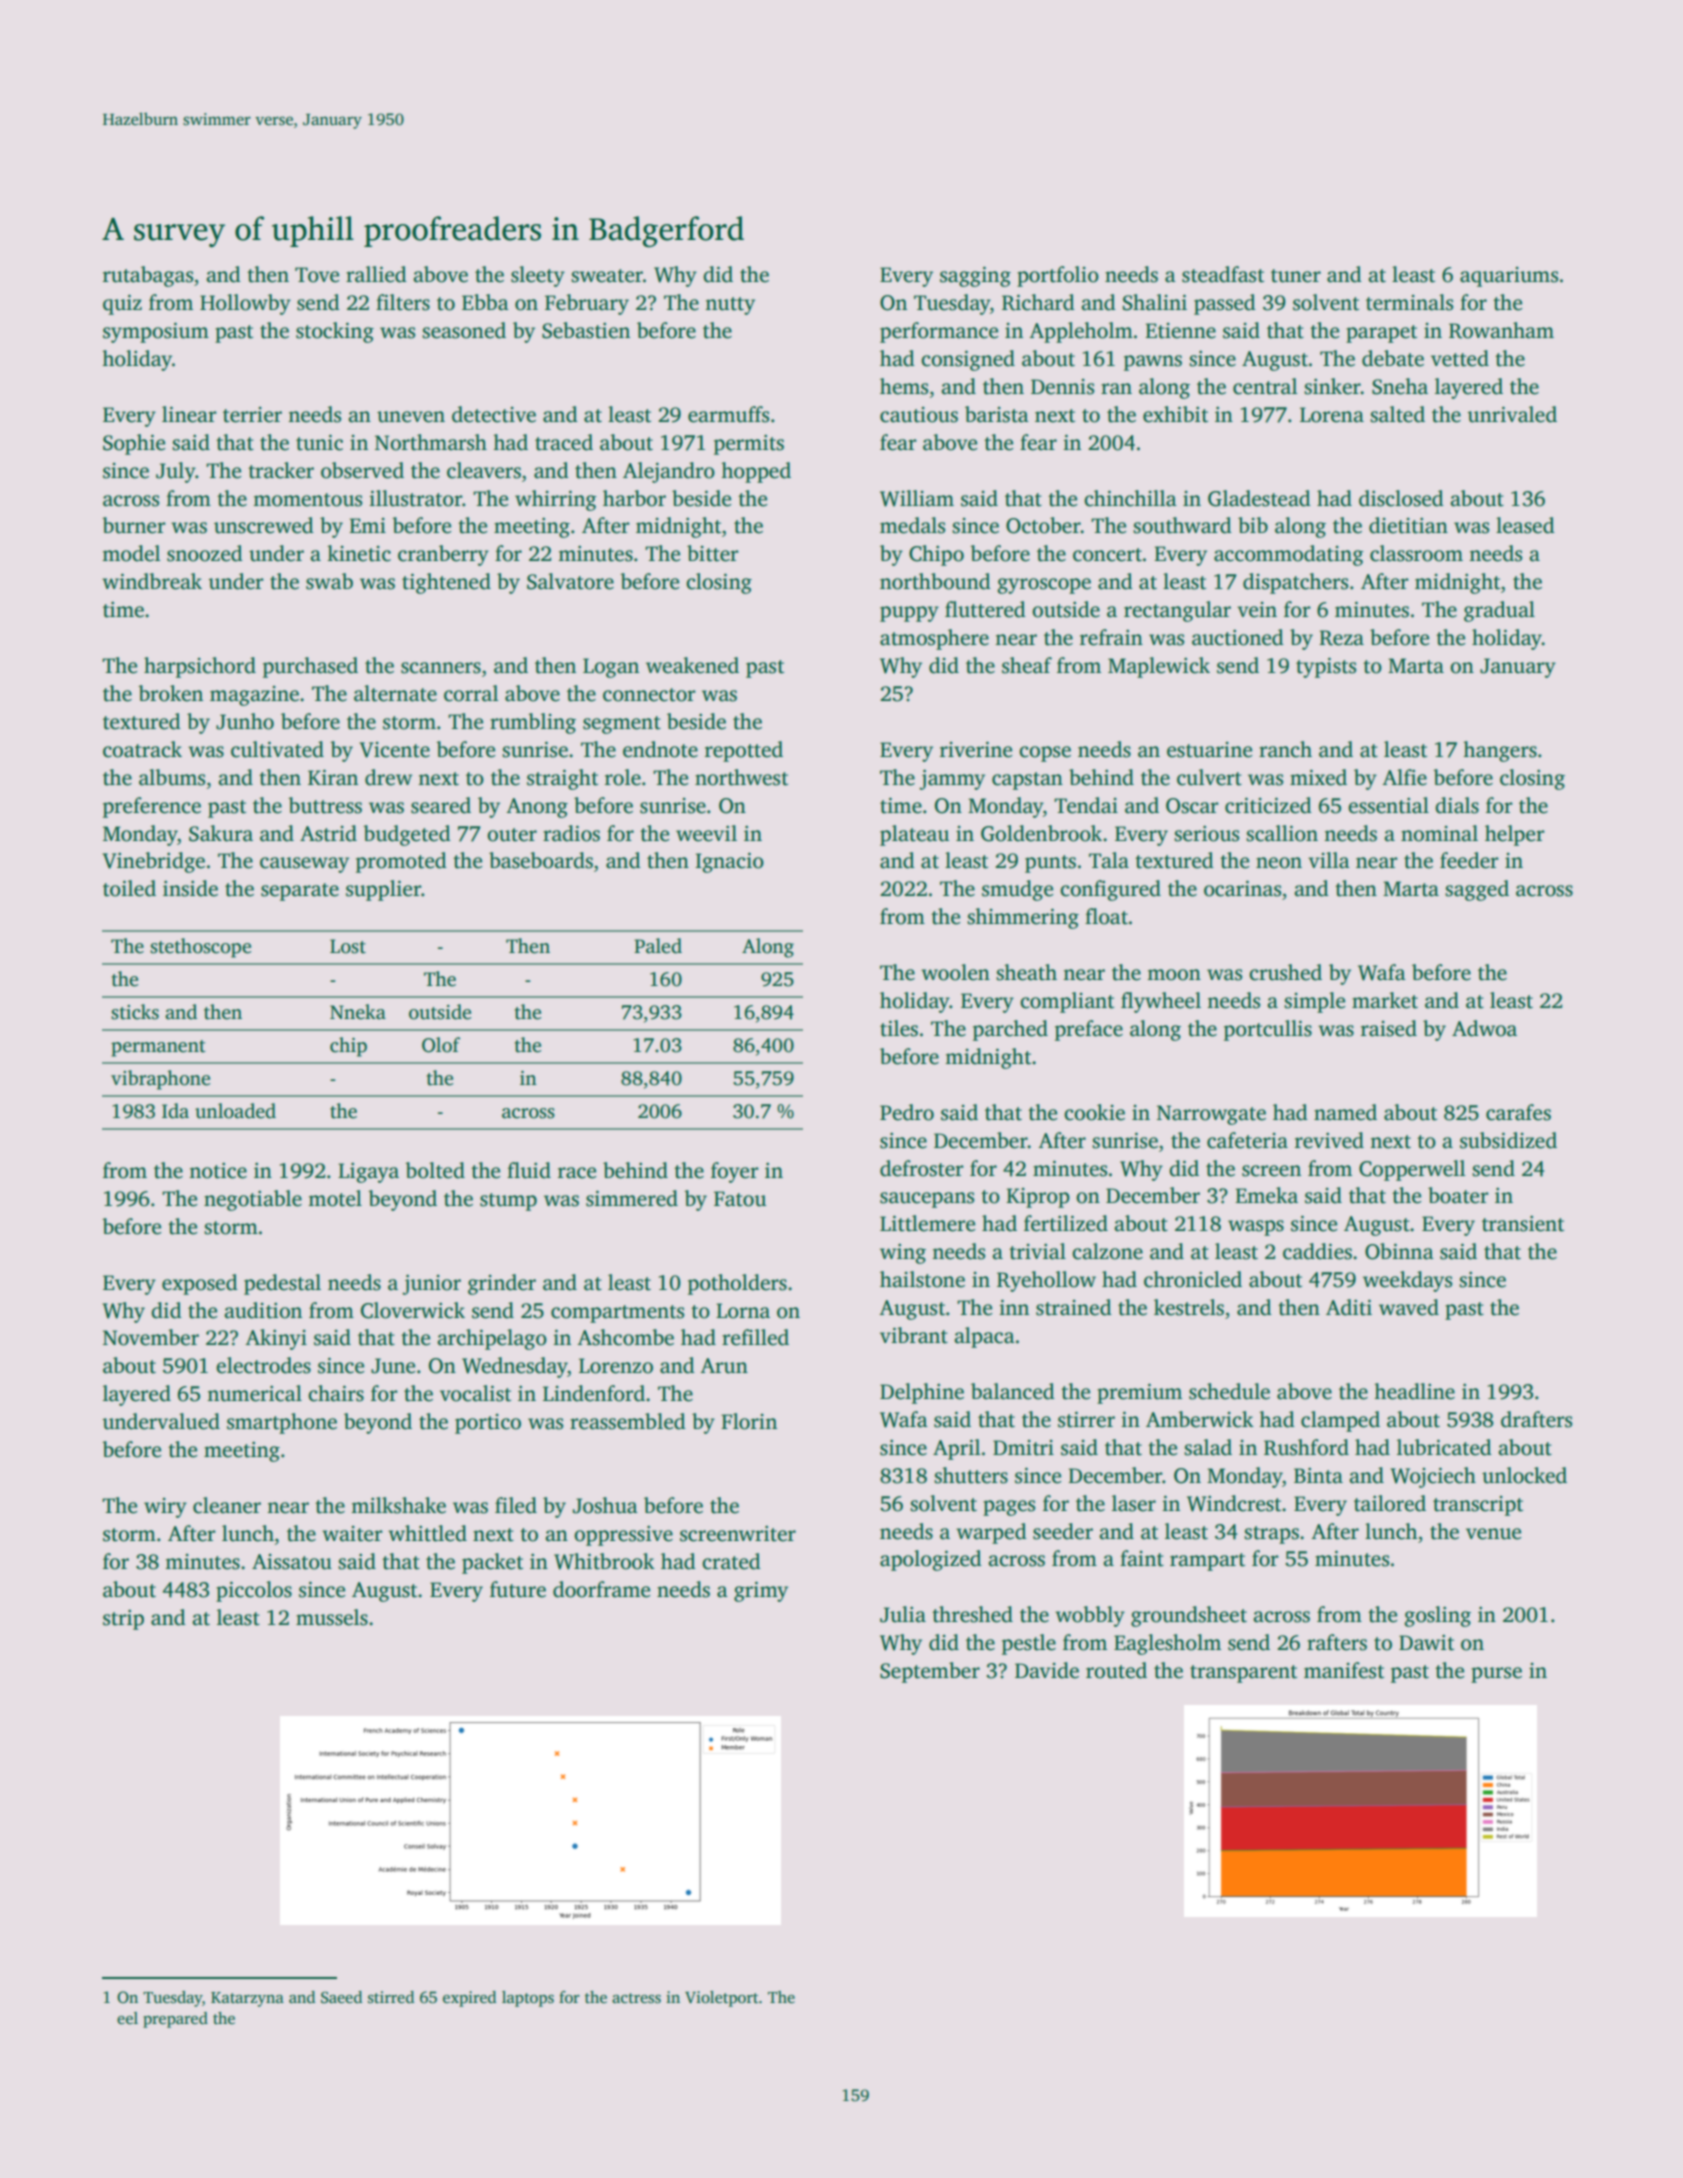  I want to click on Tove, so click(317, 275).
